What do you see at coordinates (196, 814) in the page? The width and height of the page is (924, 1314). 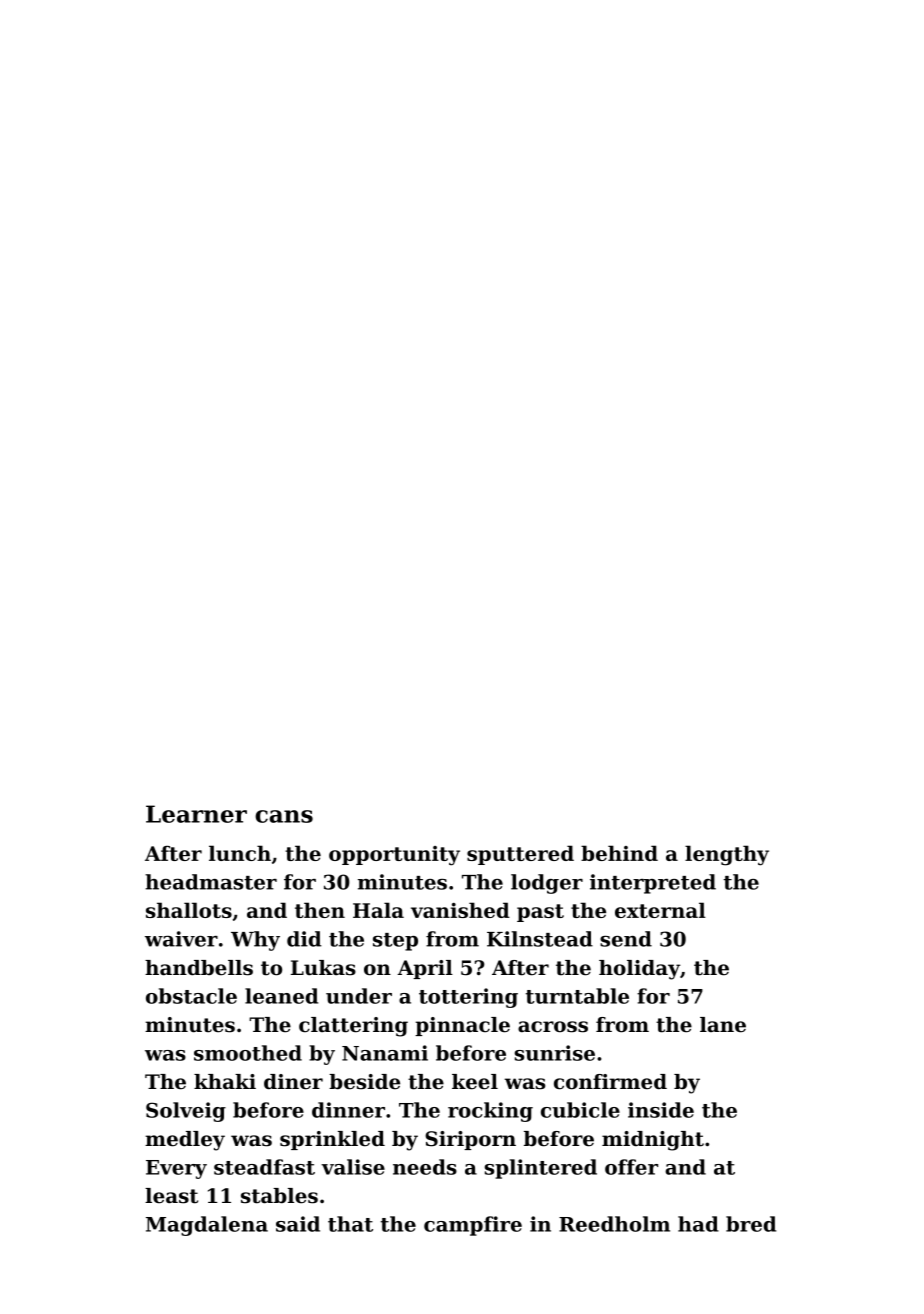 I see `Learner` at bounding box center [196, 814].
